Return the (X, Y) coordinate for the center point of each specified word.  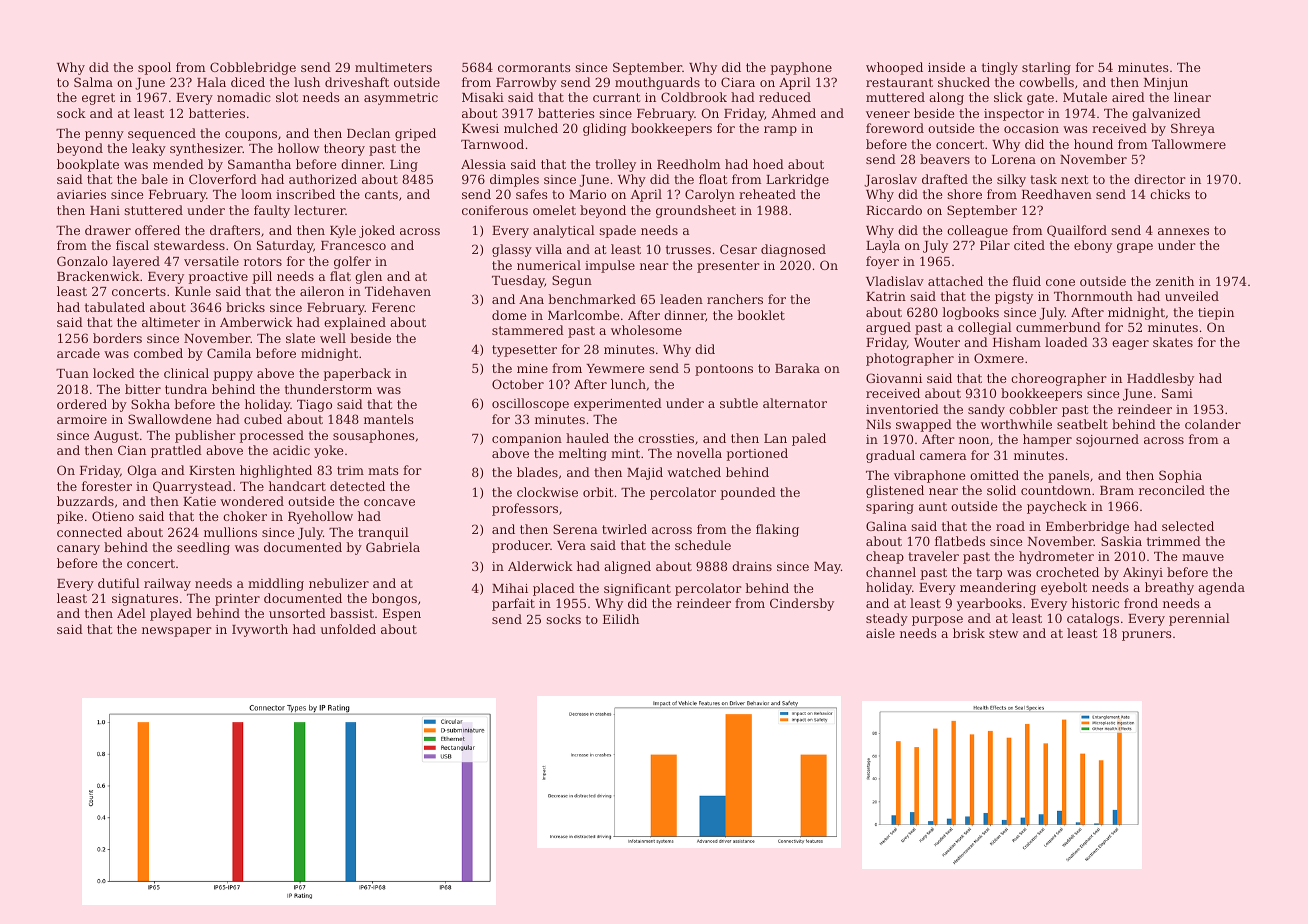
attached (955, 281)
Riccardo (894, 210)
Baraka (797, 368)
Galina (886, 526)
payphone (801, 68)
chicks (1170, 194)
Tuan (72, 373)
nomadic (244, 97)
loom (256, 194)
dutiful (119, 583)
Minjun (1166, 84)
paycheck (1057, 507)
